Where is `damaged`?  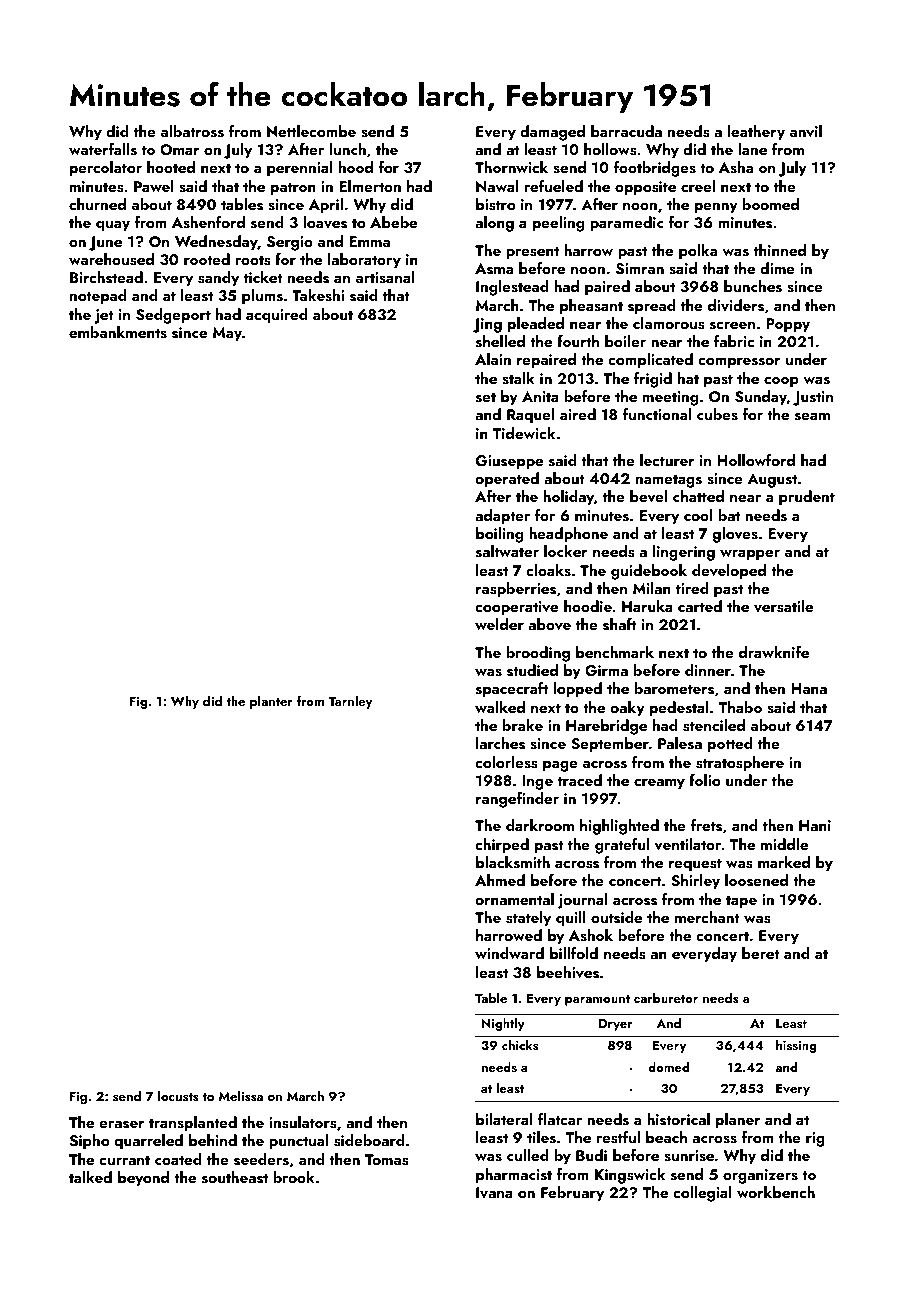 damaged is located at coordinates (552, 133).
